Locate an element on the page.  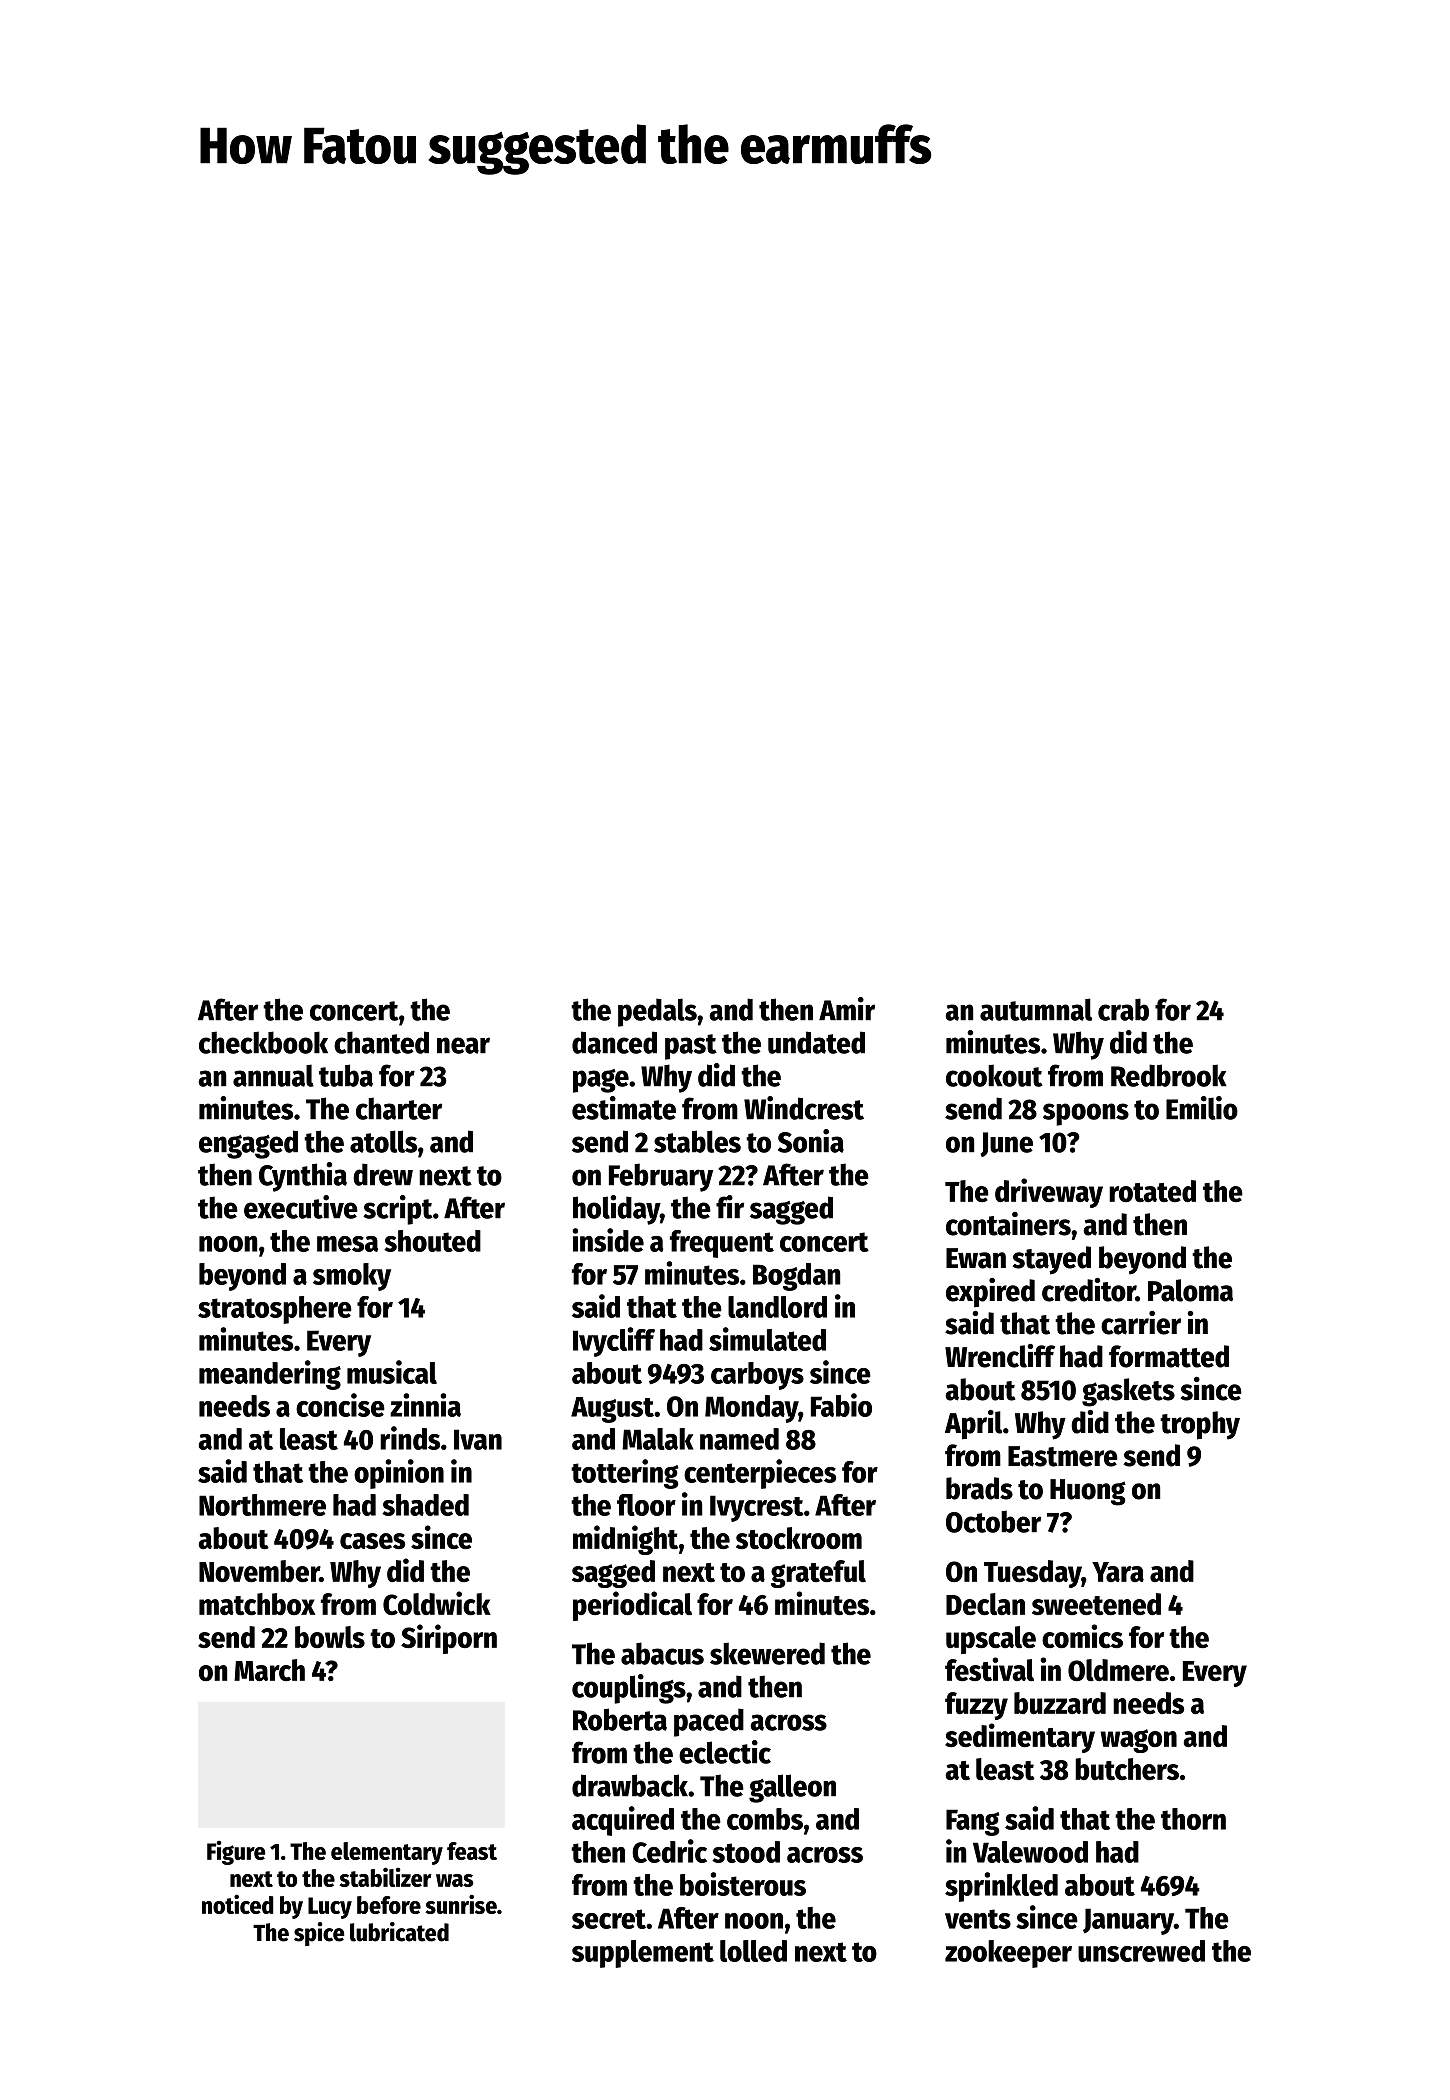
Bogdan is located at coordinates (797, 1277).
